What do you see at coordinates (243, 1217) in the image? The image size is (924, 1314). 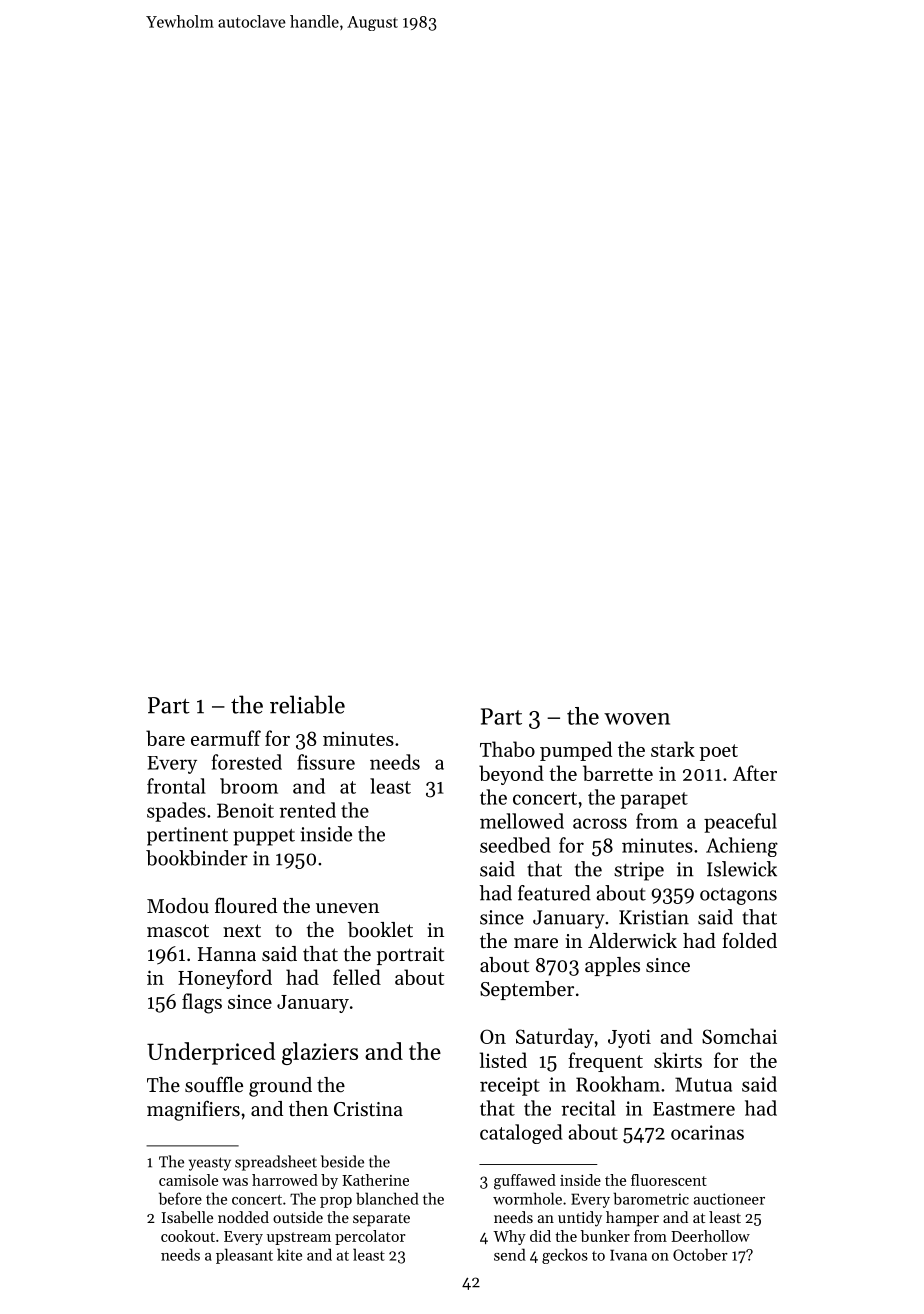 I see `nodded` at bounding box center [243, 1217].
